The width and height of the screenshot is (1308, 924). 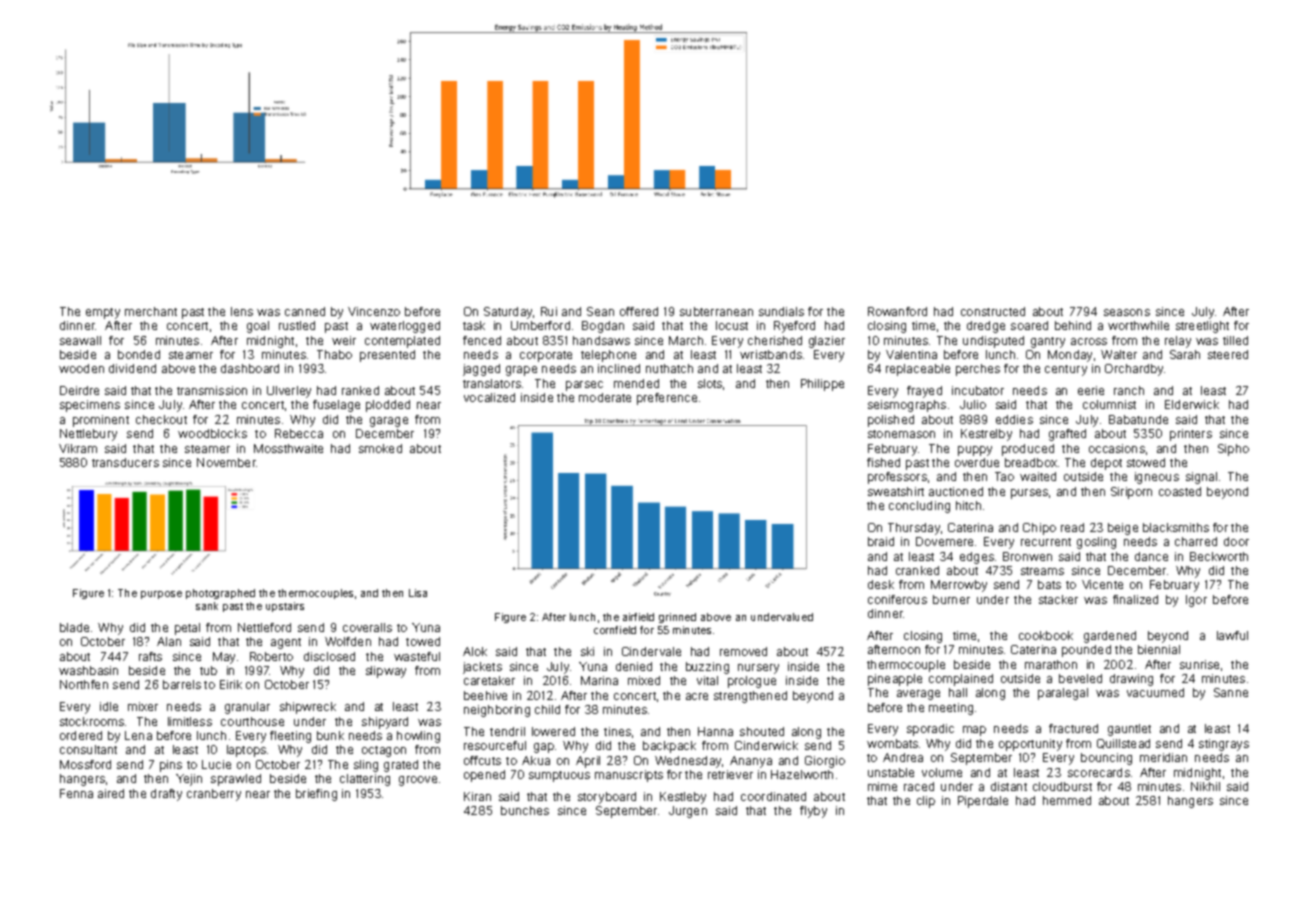 What do you see at coordinates (1205, 786) in the screenshot?
I see `Nikhil` at bounding box center [1205, 786].
